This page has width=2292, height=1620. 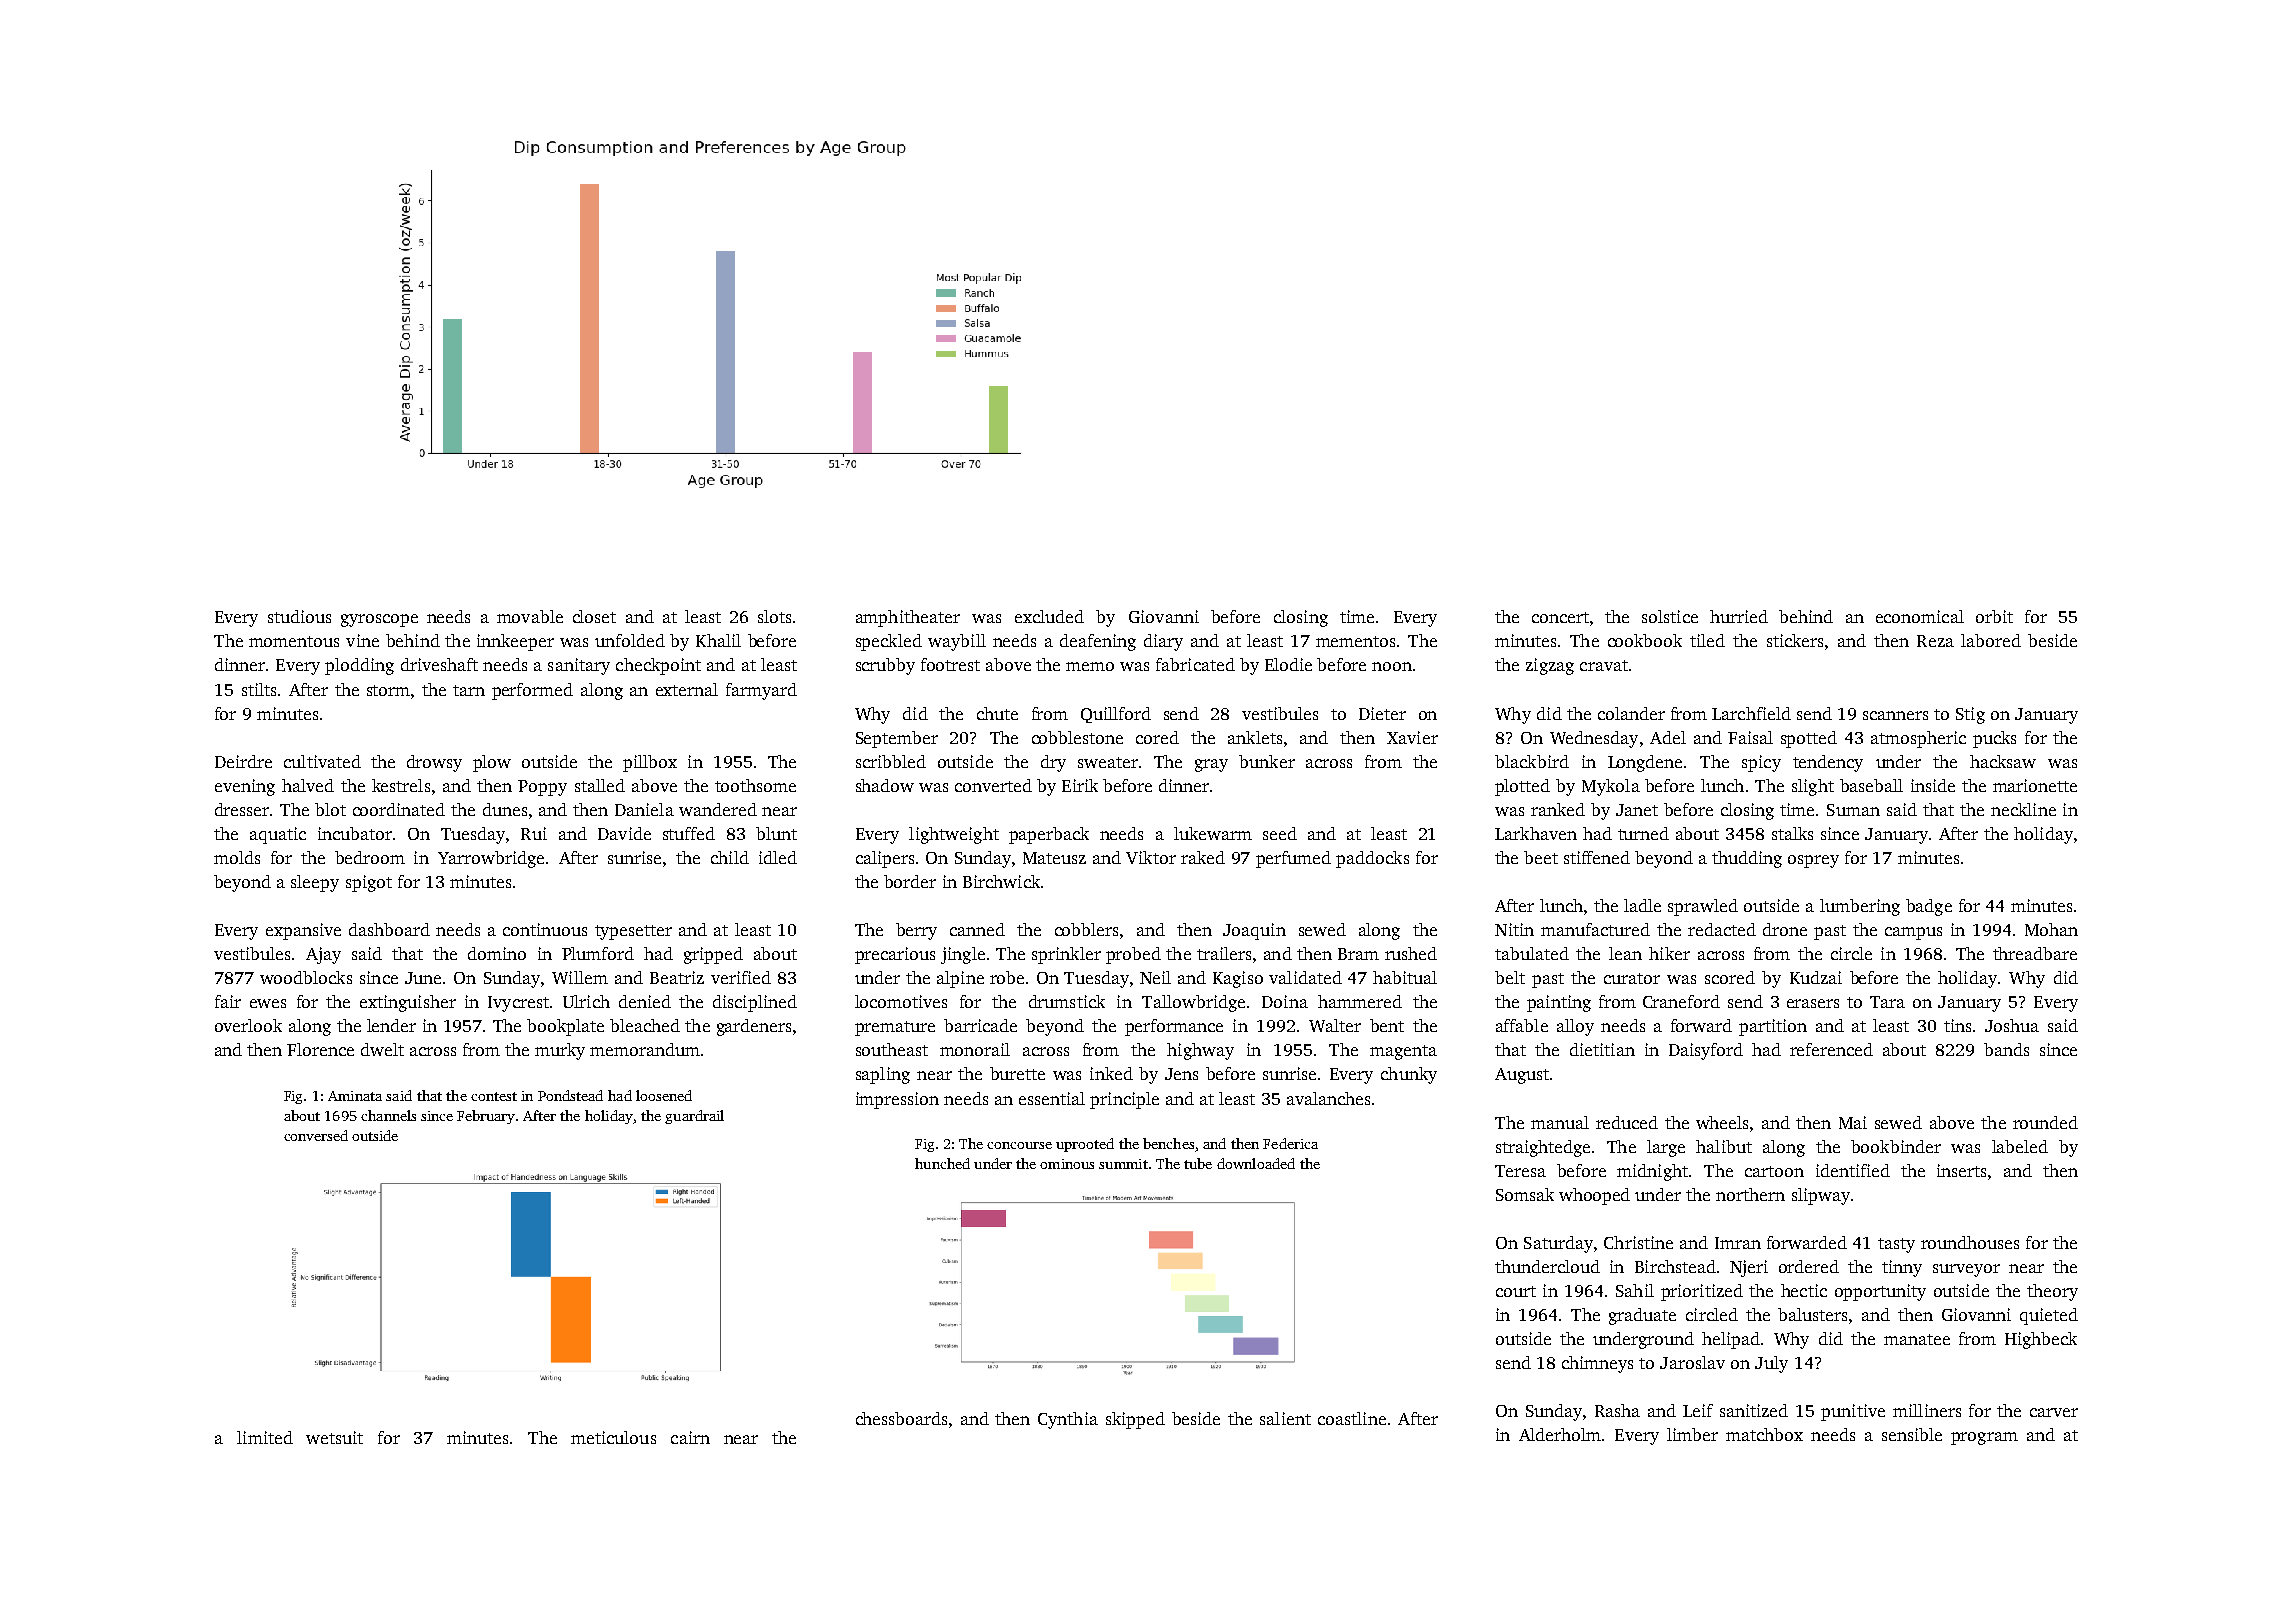 What do you see at coordinates (334, 1437) in the page?
I see `wetsuit` at bounding box center [334, 1437].
